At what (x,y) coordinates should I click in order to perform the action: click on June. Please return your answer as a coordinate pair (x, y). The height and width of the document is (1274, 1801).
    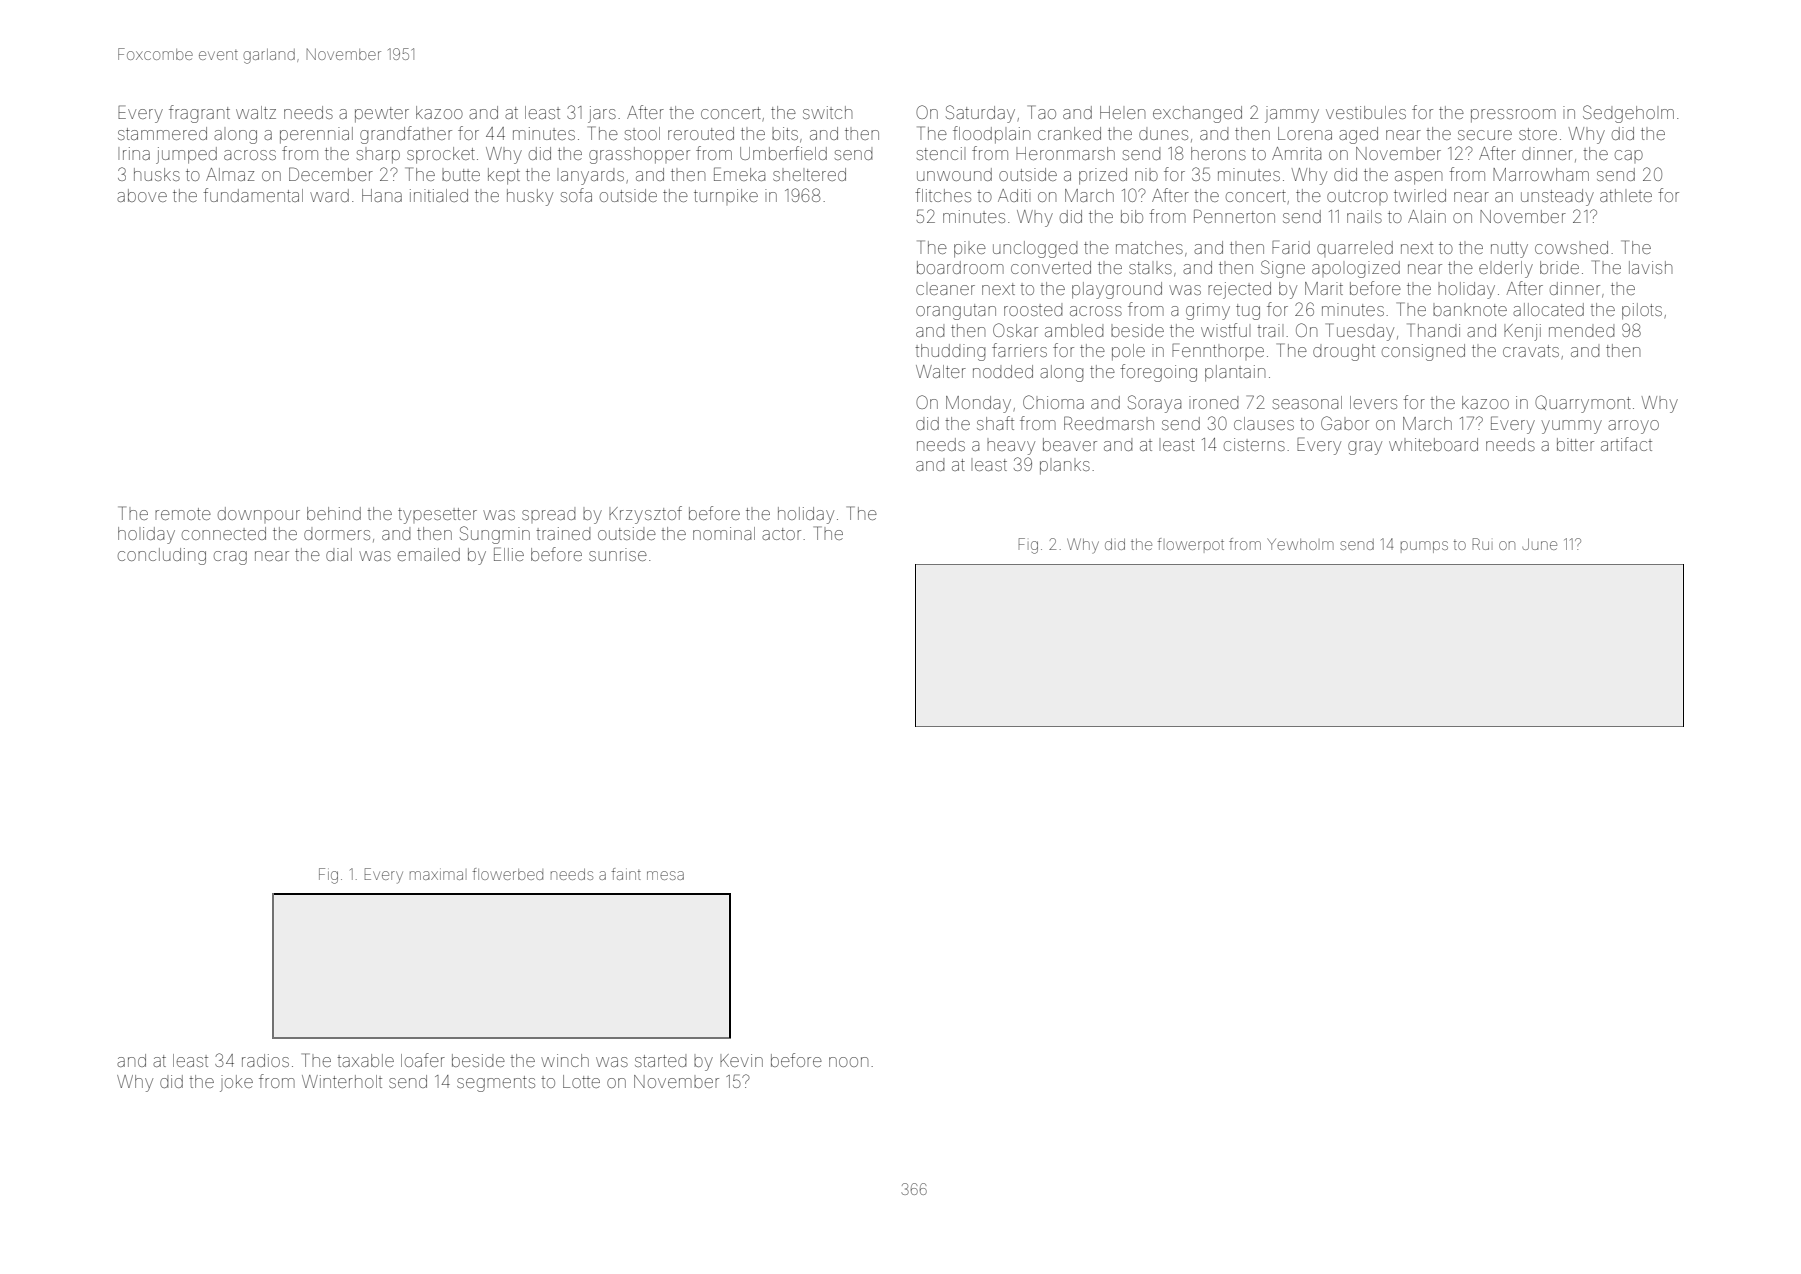
    Looking at the image, I should click on (1539, 544).
